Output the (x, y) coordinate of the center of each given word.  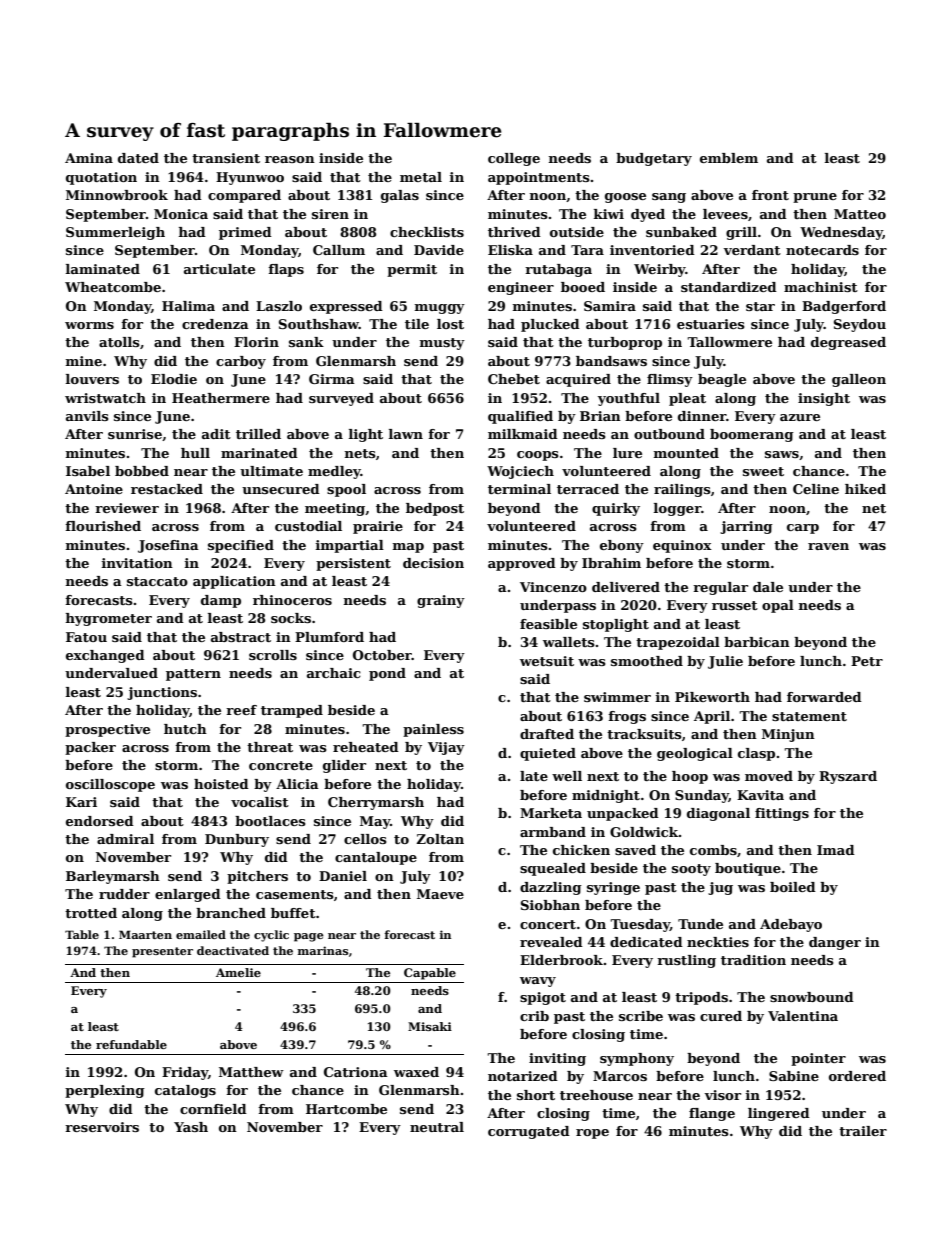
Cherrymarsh (376, 803)
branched (231, 913)
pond (387, 674)
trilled (258, 434)
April (712, 717)
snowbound (812, 997)
